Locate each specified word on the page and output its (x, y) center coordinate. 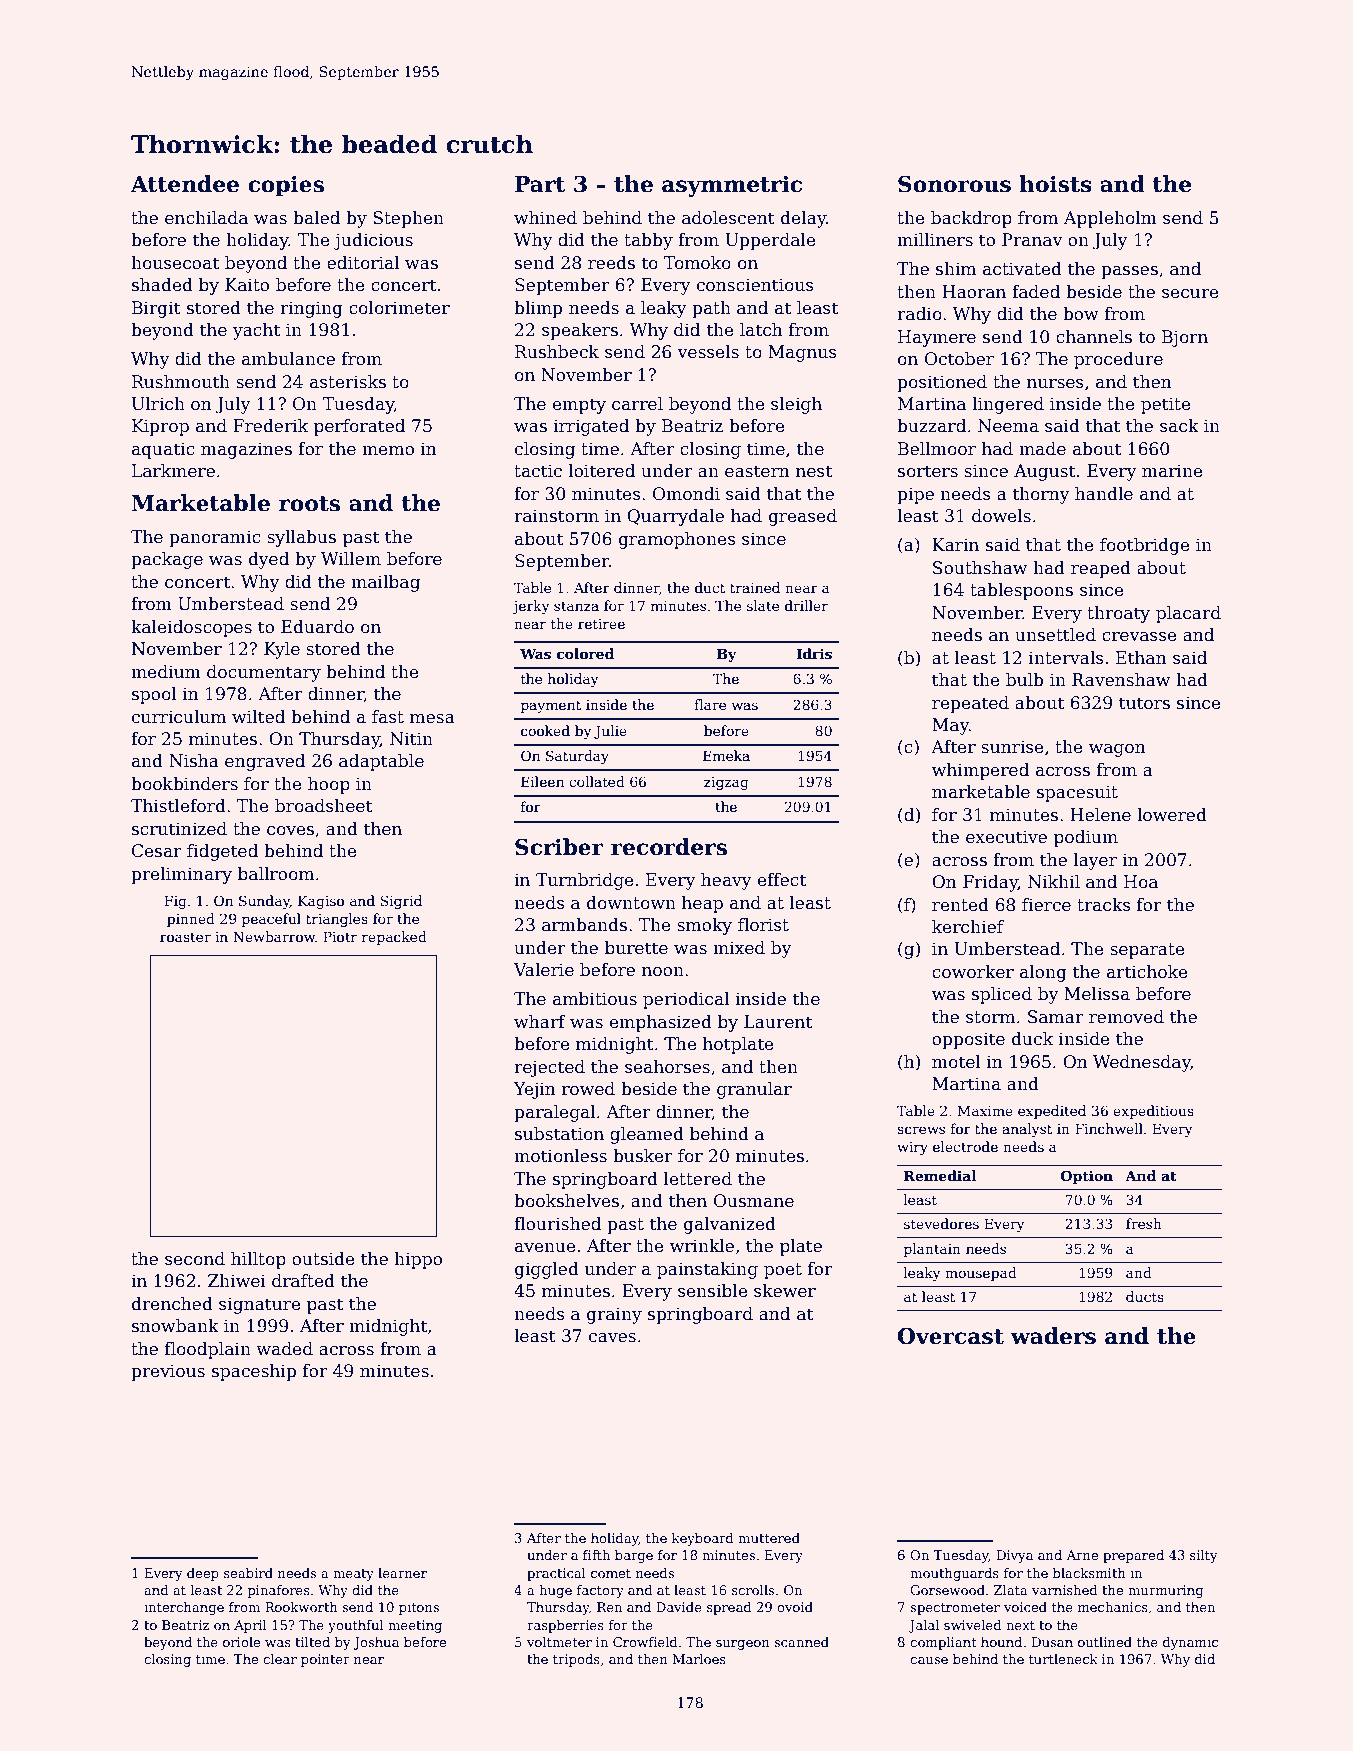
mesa (432, 719)
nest (814, 471)
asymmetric (732, 186)
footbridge (1145, 546)
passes (1129, 272)
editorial (363, 263)
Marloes (699, 1659)
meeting (415, 1626)
